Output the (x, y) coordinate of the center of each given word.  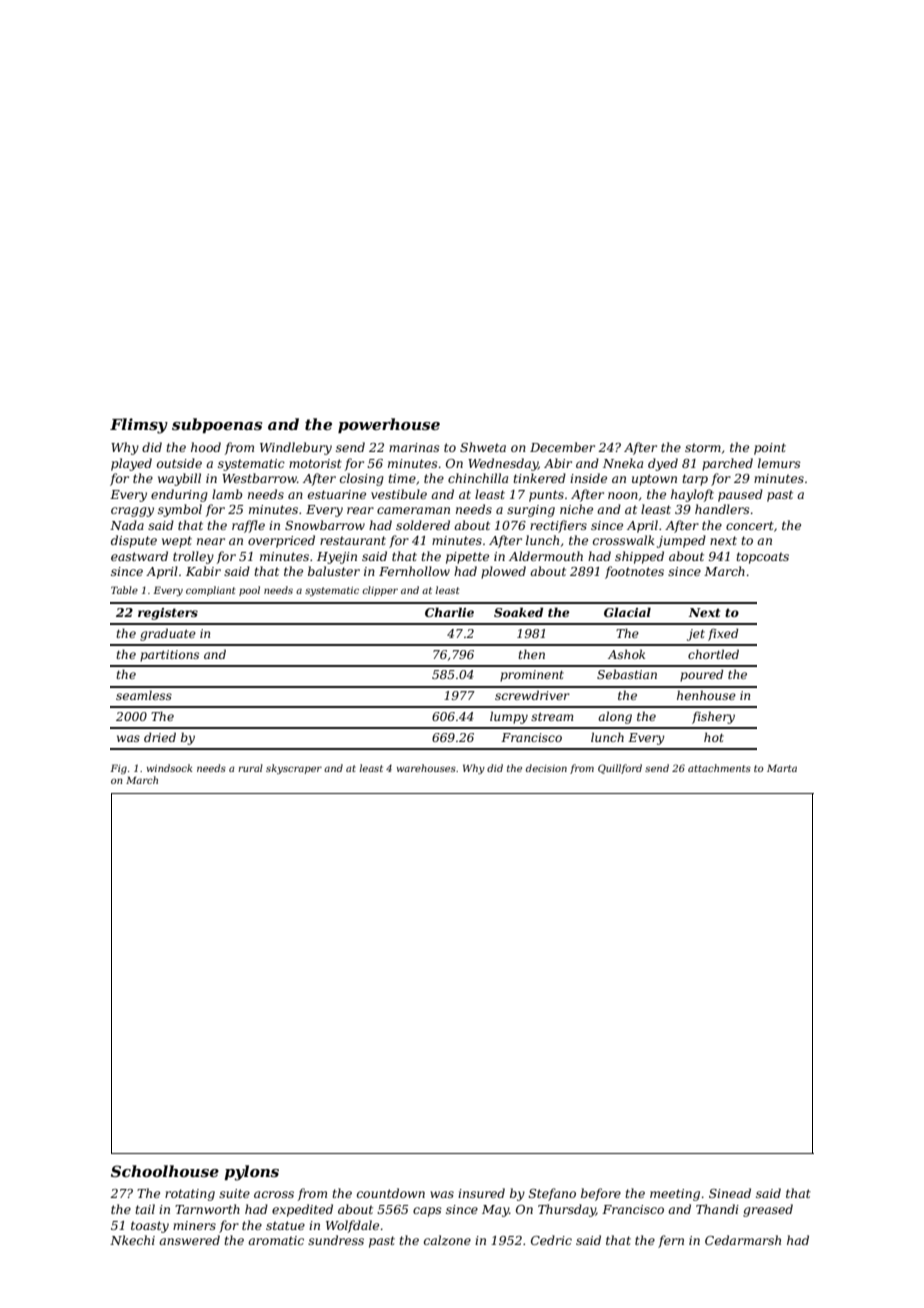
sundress (336, 1240)
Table (124, 590)
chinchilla (478, 478)
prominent (532, 676)
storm (703, 447)
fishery (713, 717)
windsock (169, 768)
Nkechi (132, 1240)
